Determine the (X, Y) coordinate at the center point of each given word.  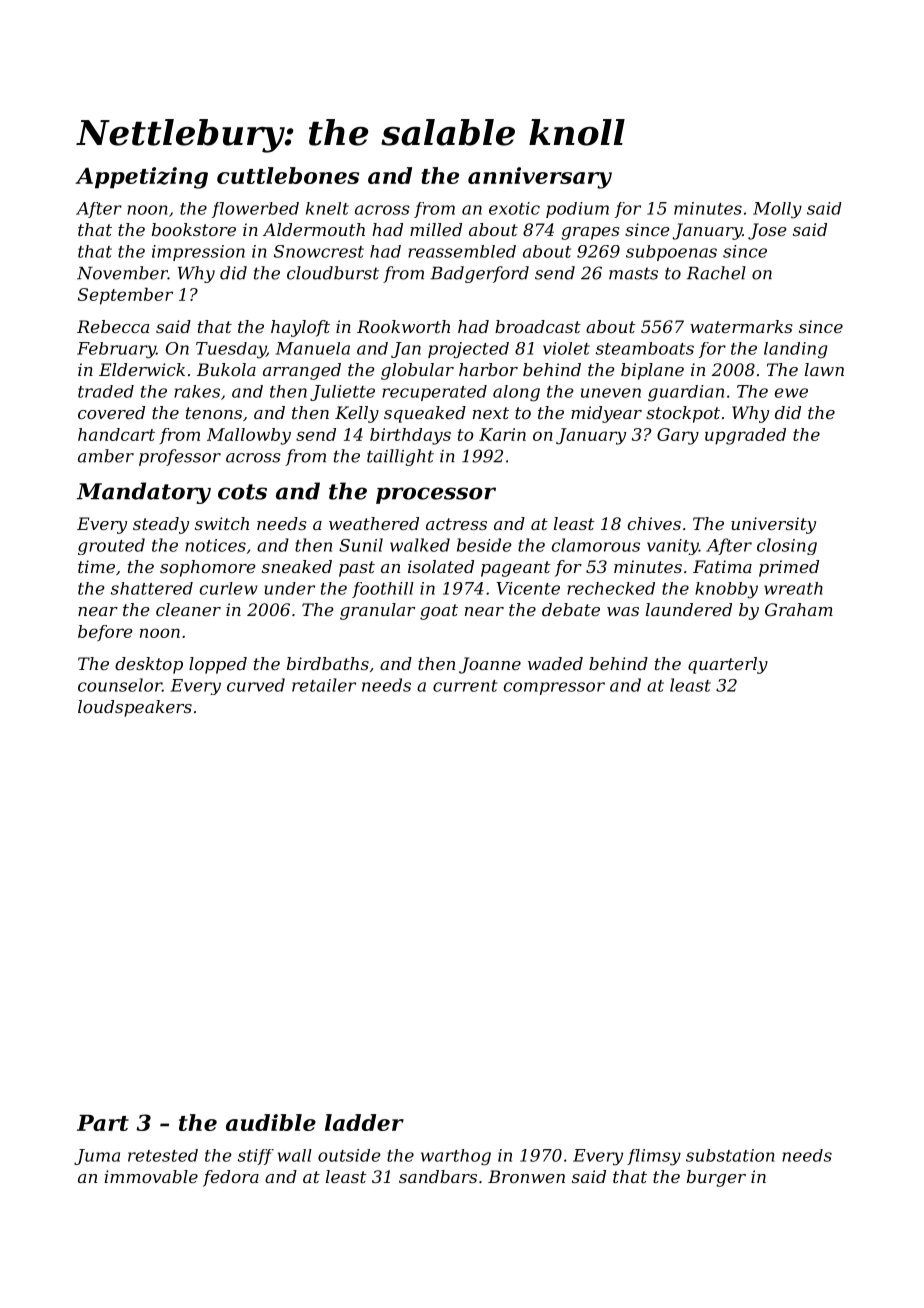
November (122, 273)
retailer (324, 685)
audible (271, 1122)
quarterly (728, 665)
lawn (824, 369)
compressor (554, 688)
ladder (364, 1122)
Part (103, 1123)
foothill (383, 590)
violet (566, 348)
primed (789, 568)
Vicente (528, 588)
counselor (120, 685)
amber (106, 456)
